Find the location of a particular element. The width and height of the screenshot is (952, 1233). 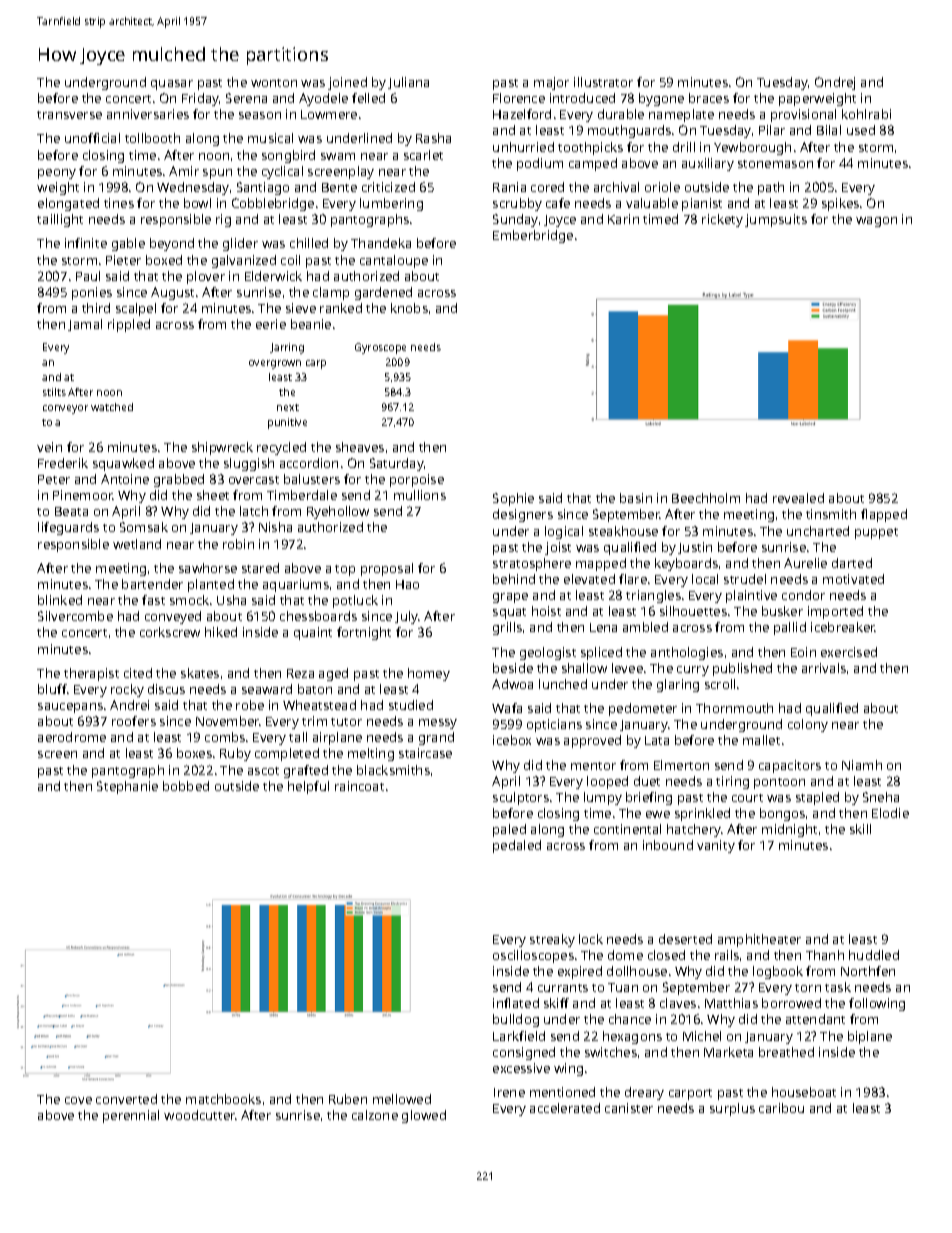

rocky is located at coordinates (127, 690).
